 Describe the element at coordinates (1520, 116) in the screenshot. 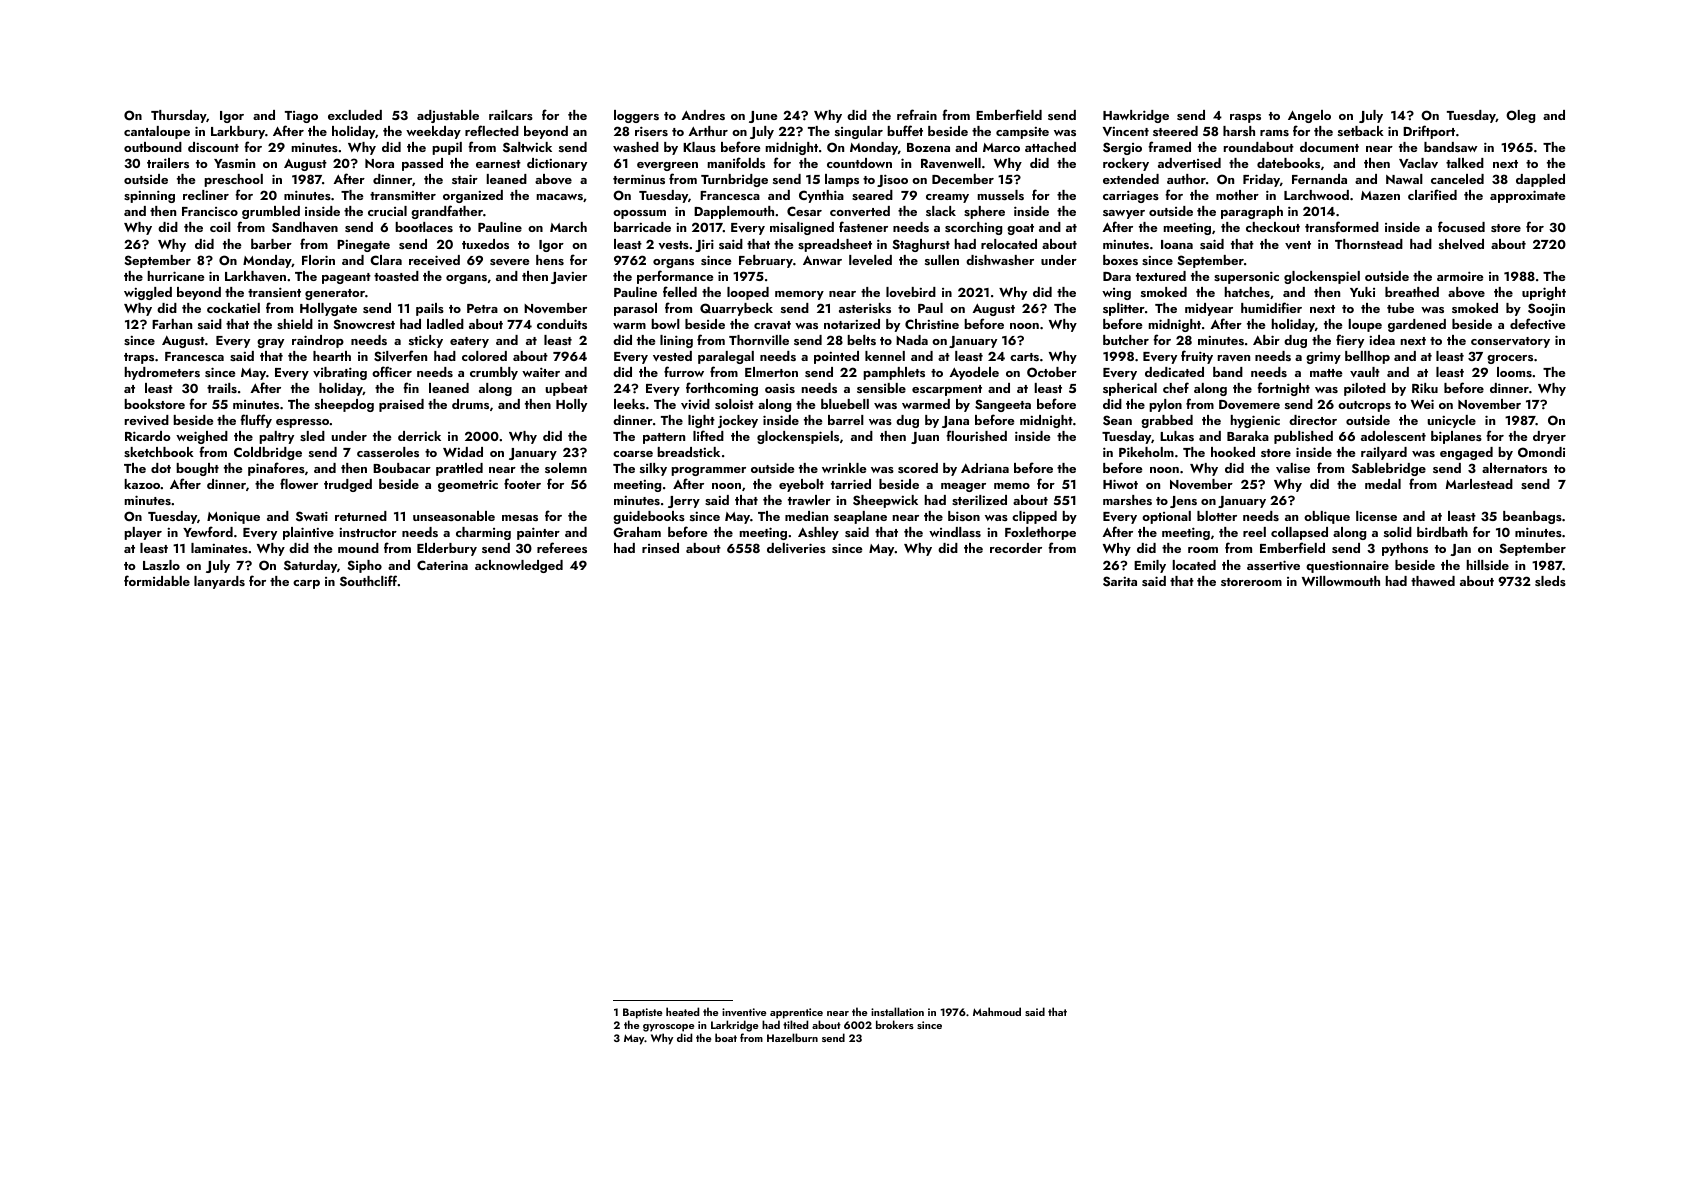

I see `Oleg` at that location.
